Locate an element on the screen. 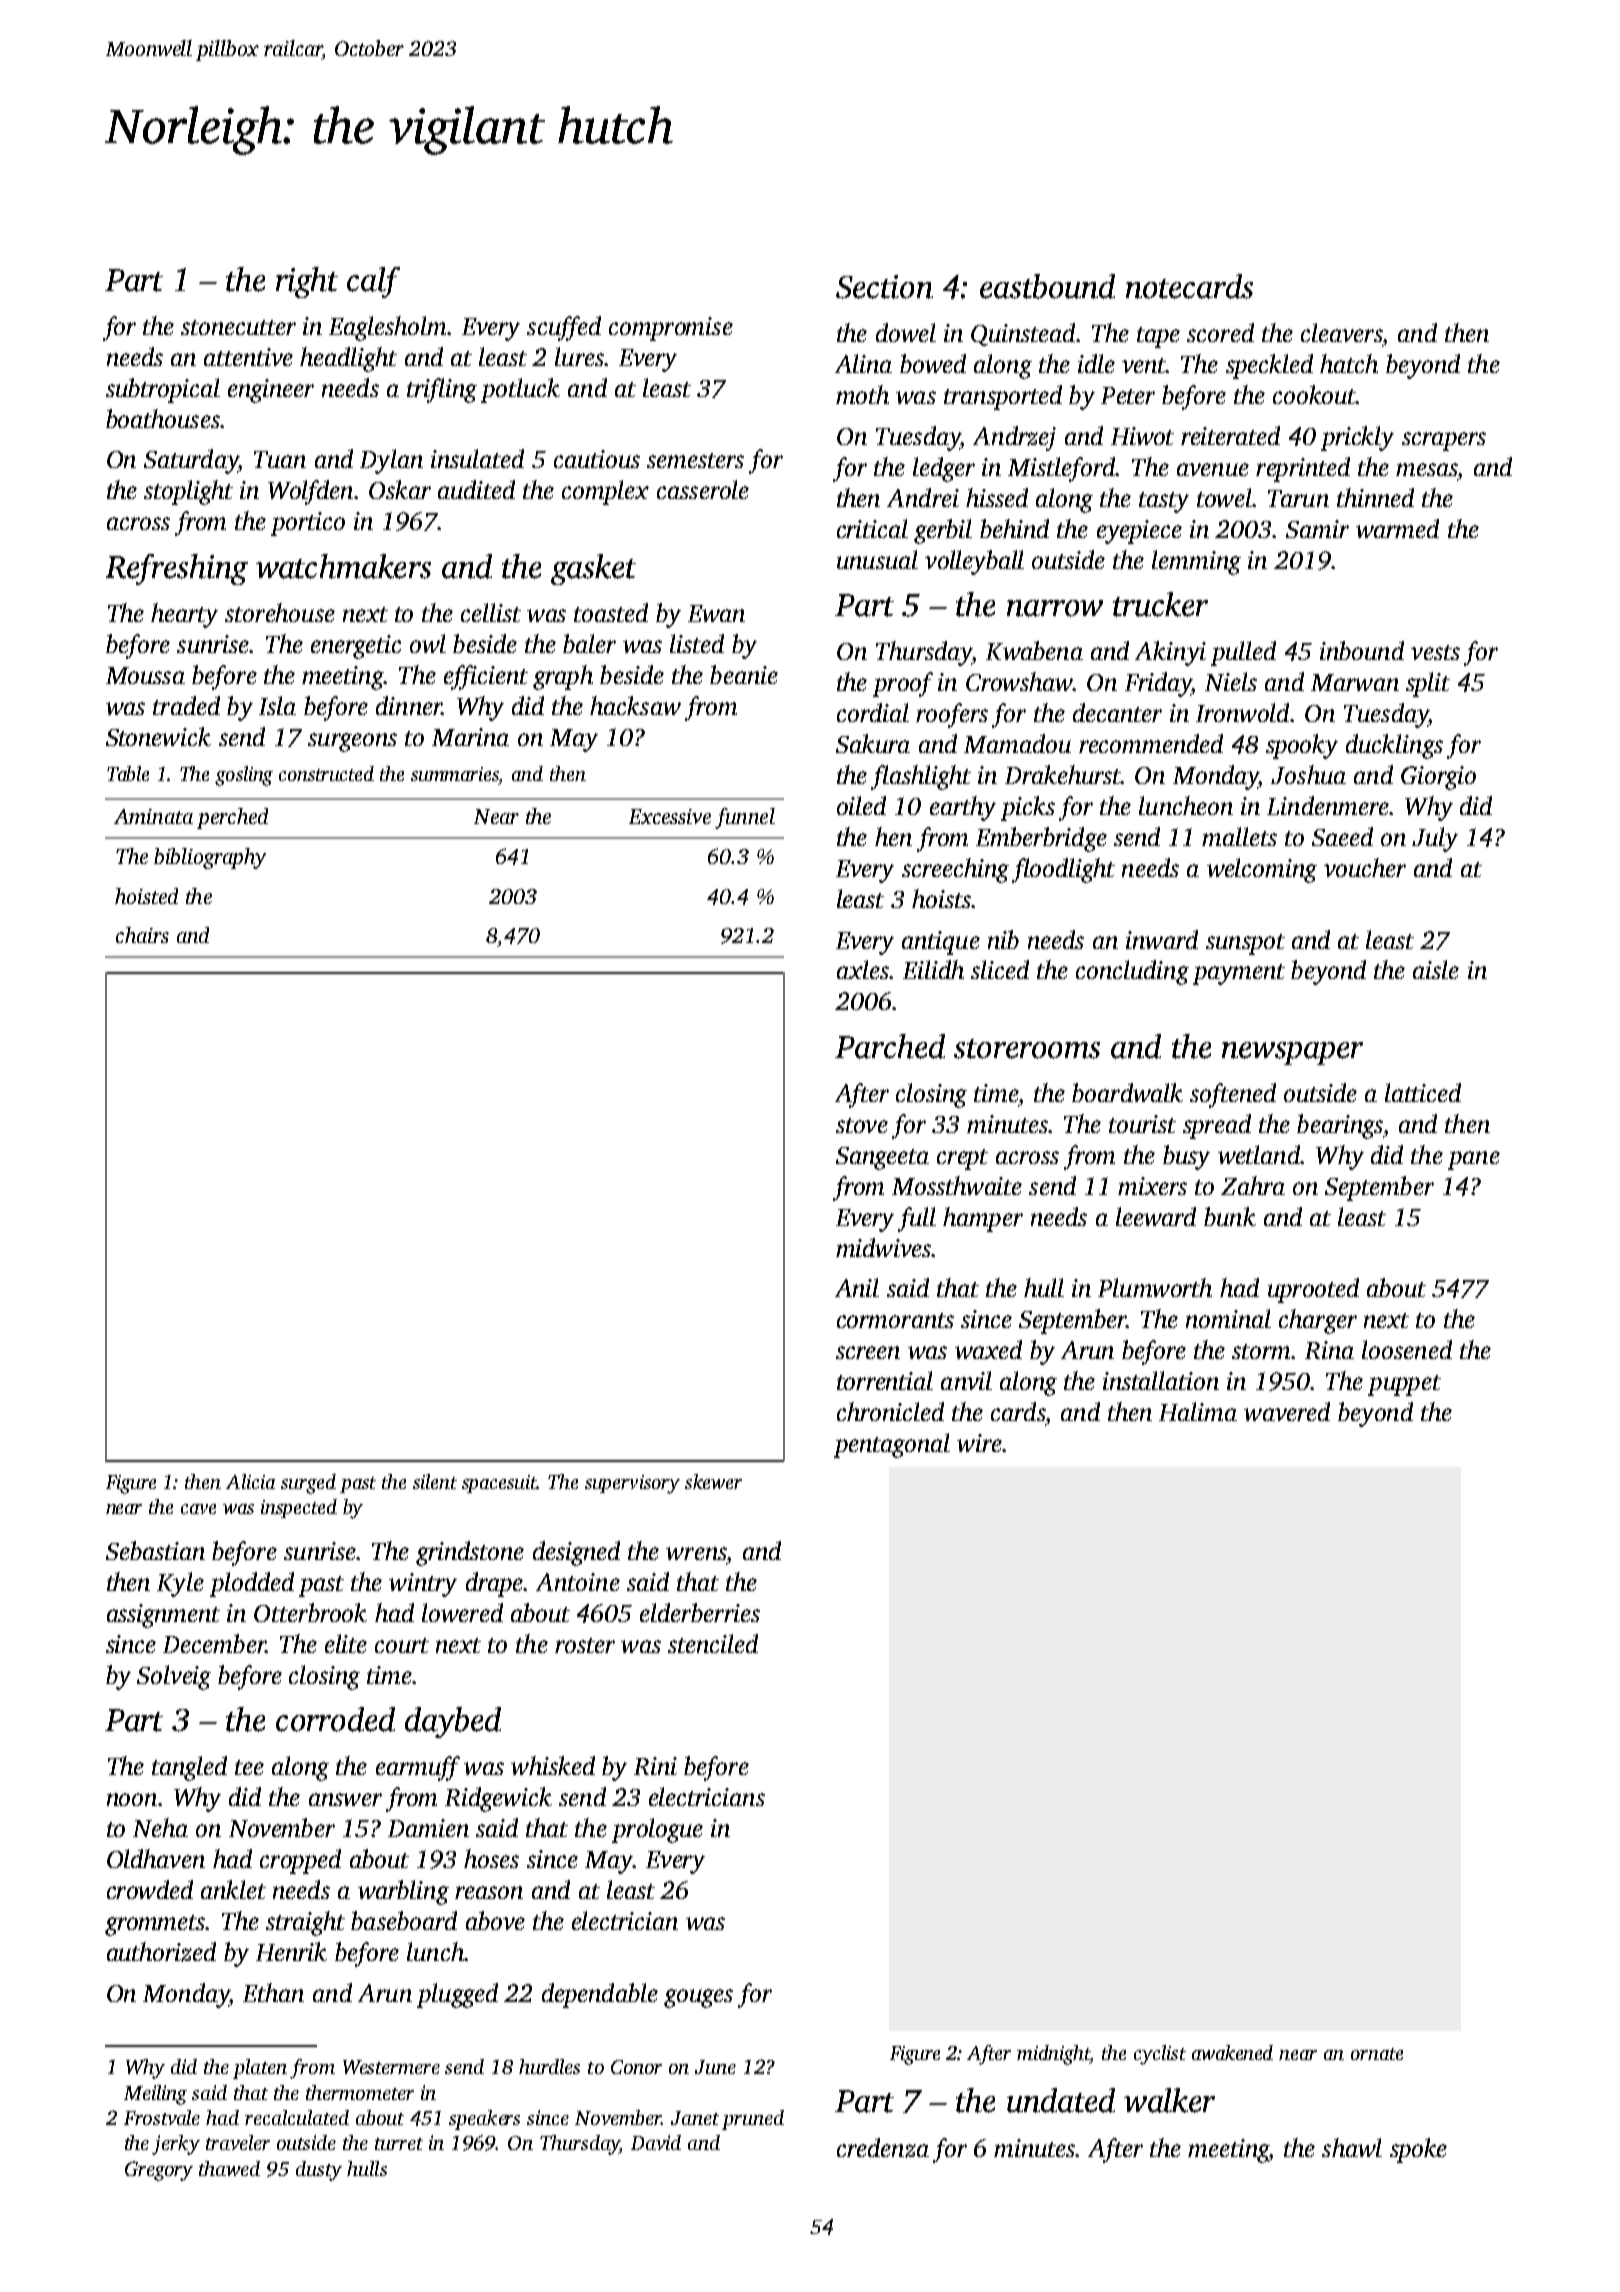  Frostvale is located at coordinates (162, 2117).
